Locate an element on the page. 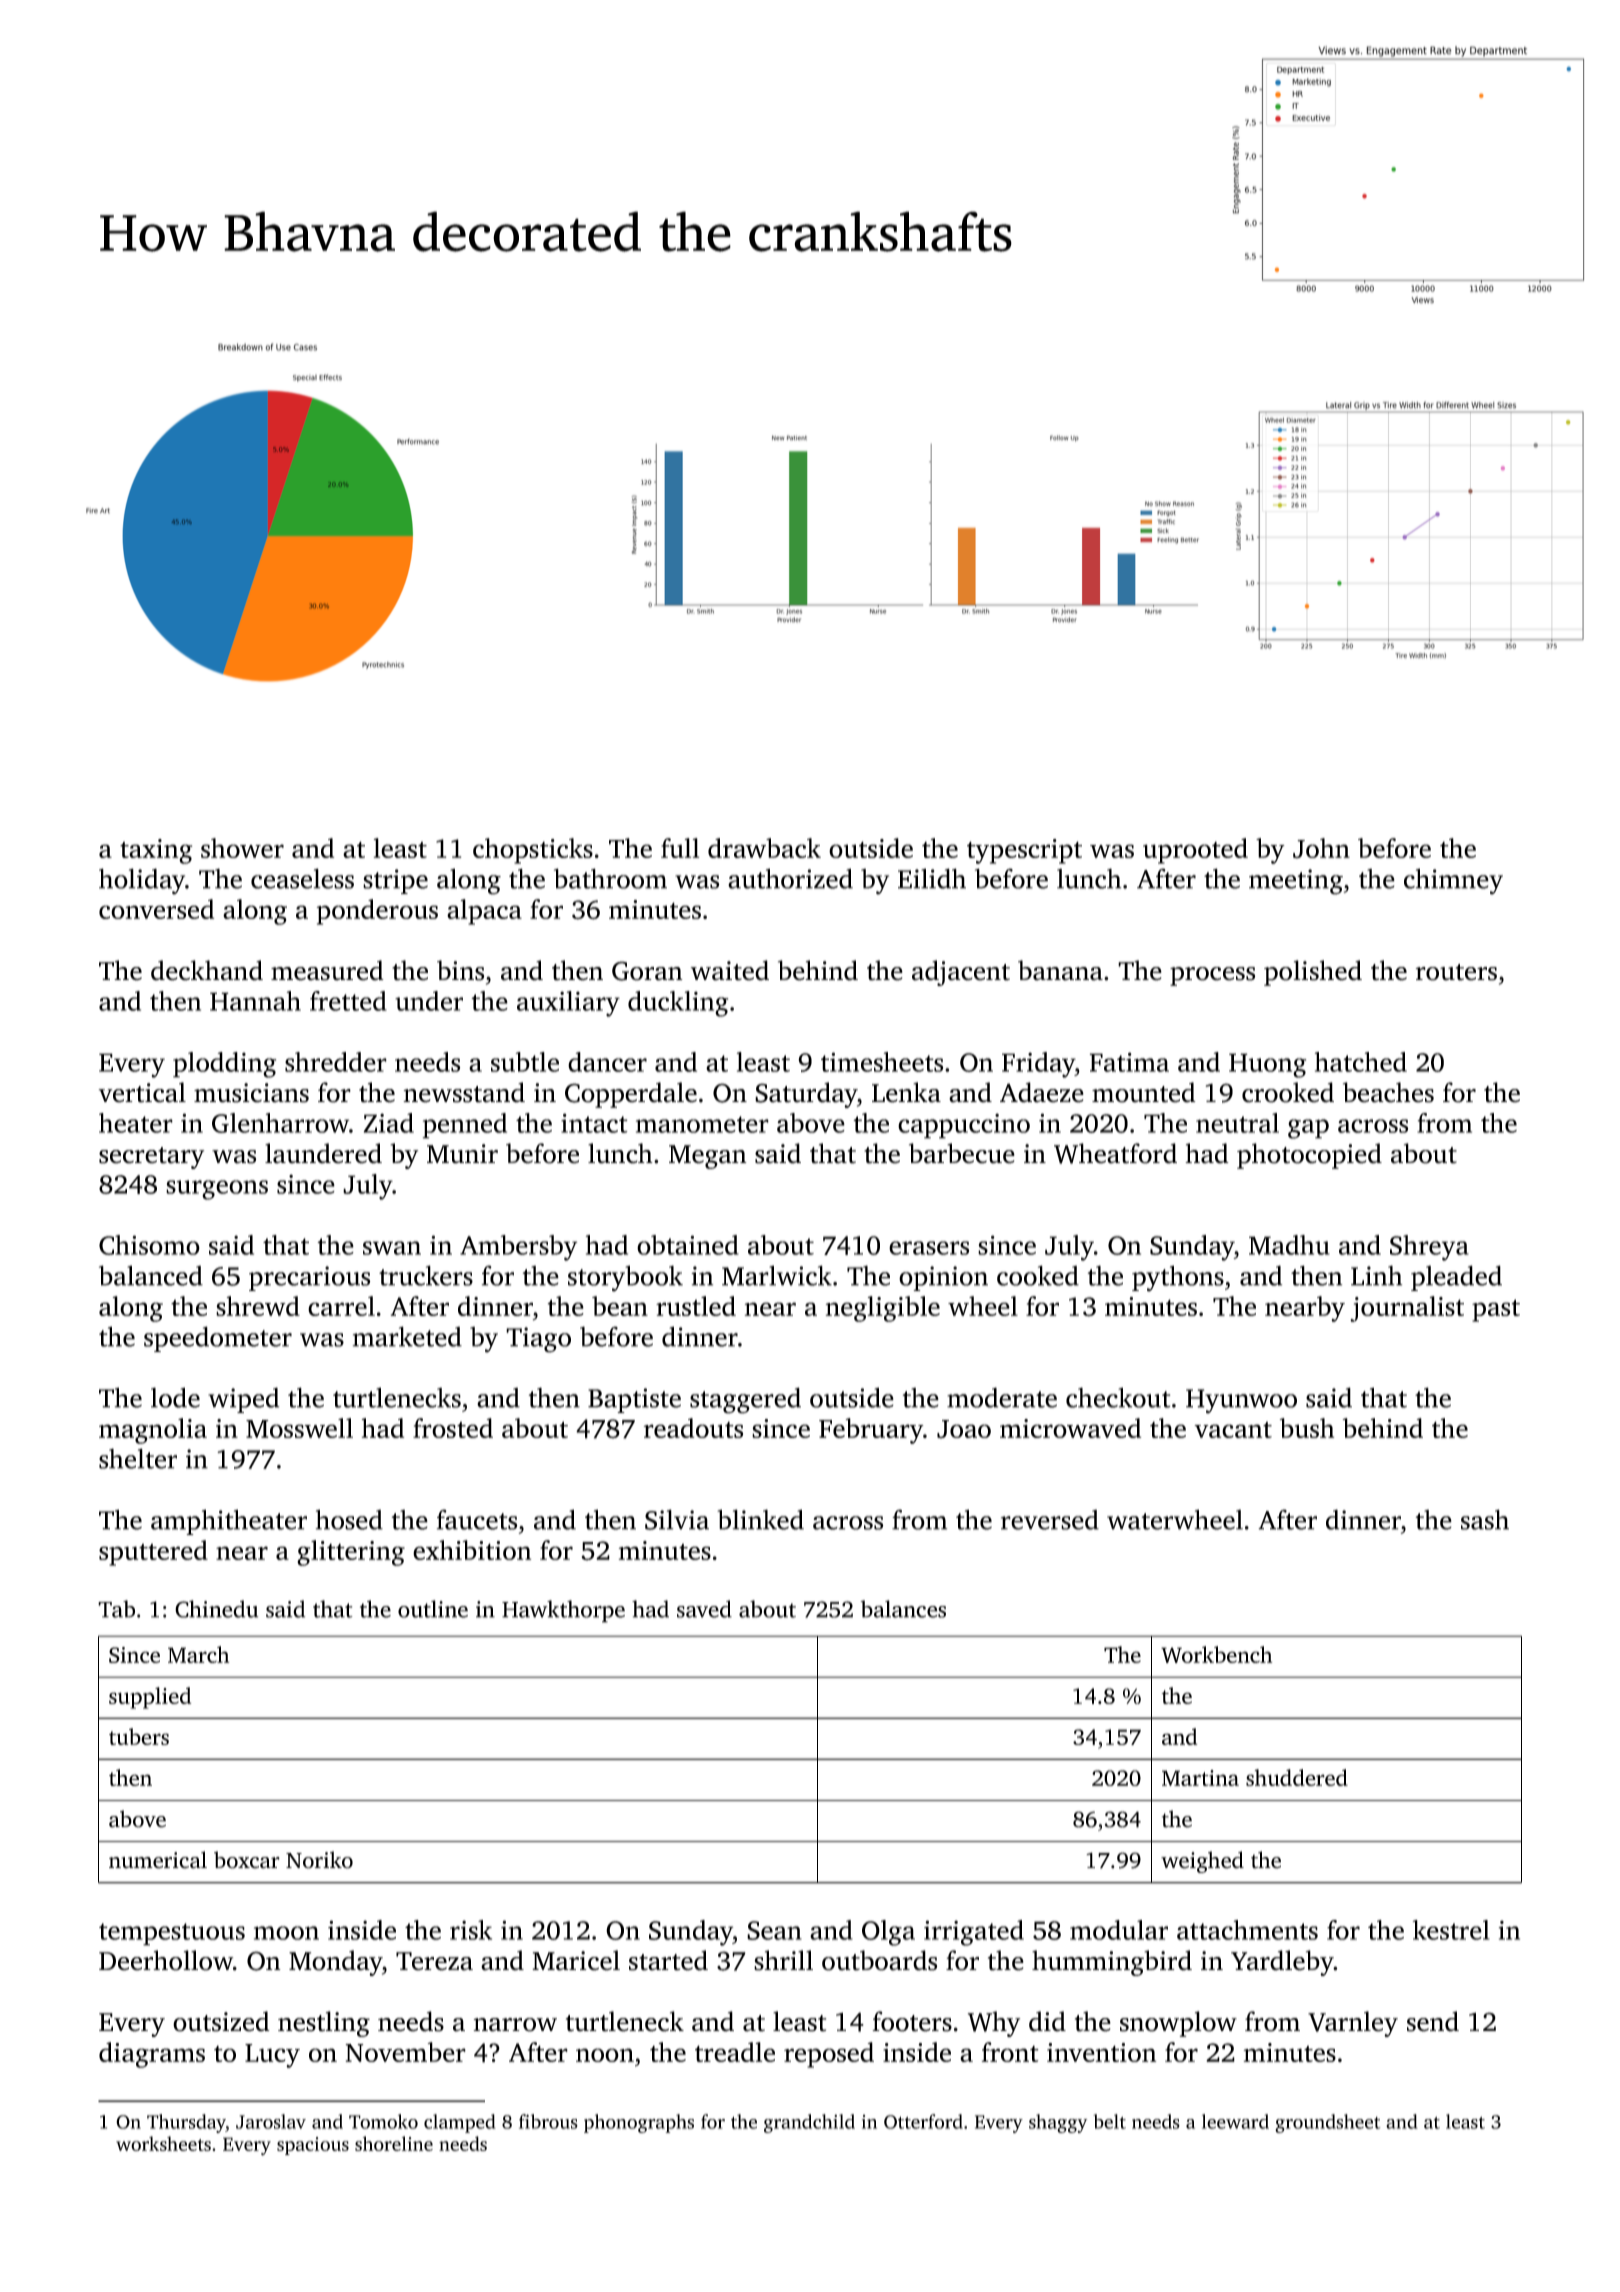 The width and height of the page is (1620, 2292). kestrel is located at coordinates (1451, 1930).
